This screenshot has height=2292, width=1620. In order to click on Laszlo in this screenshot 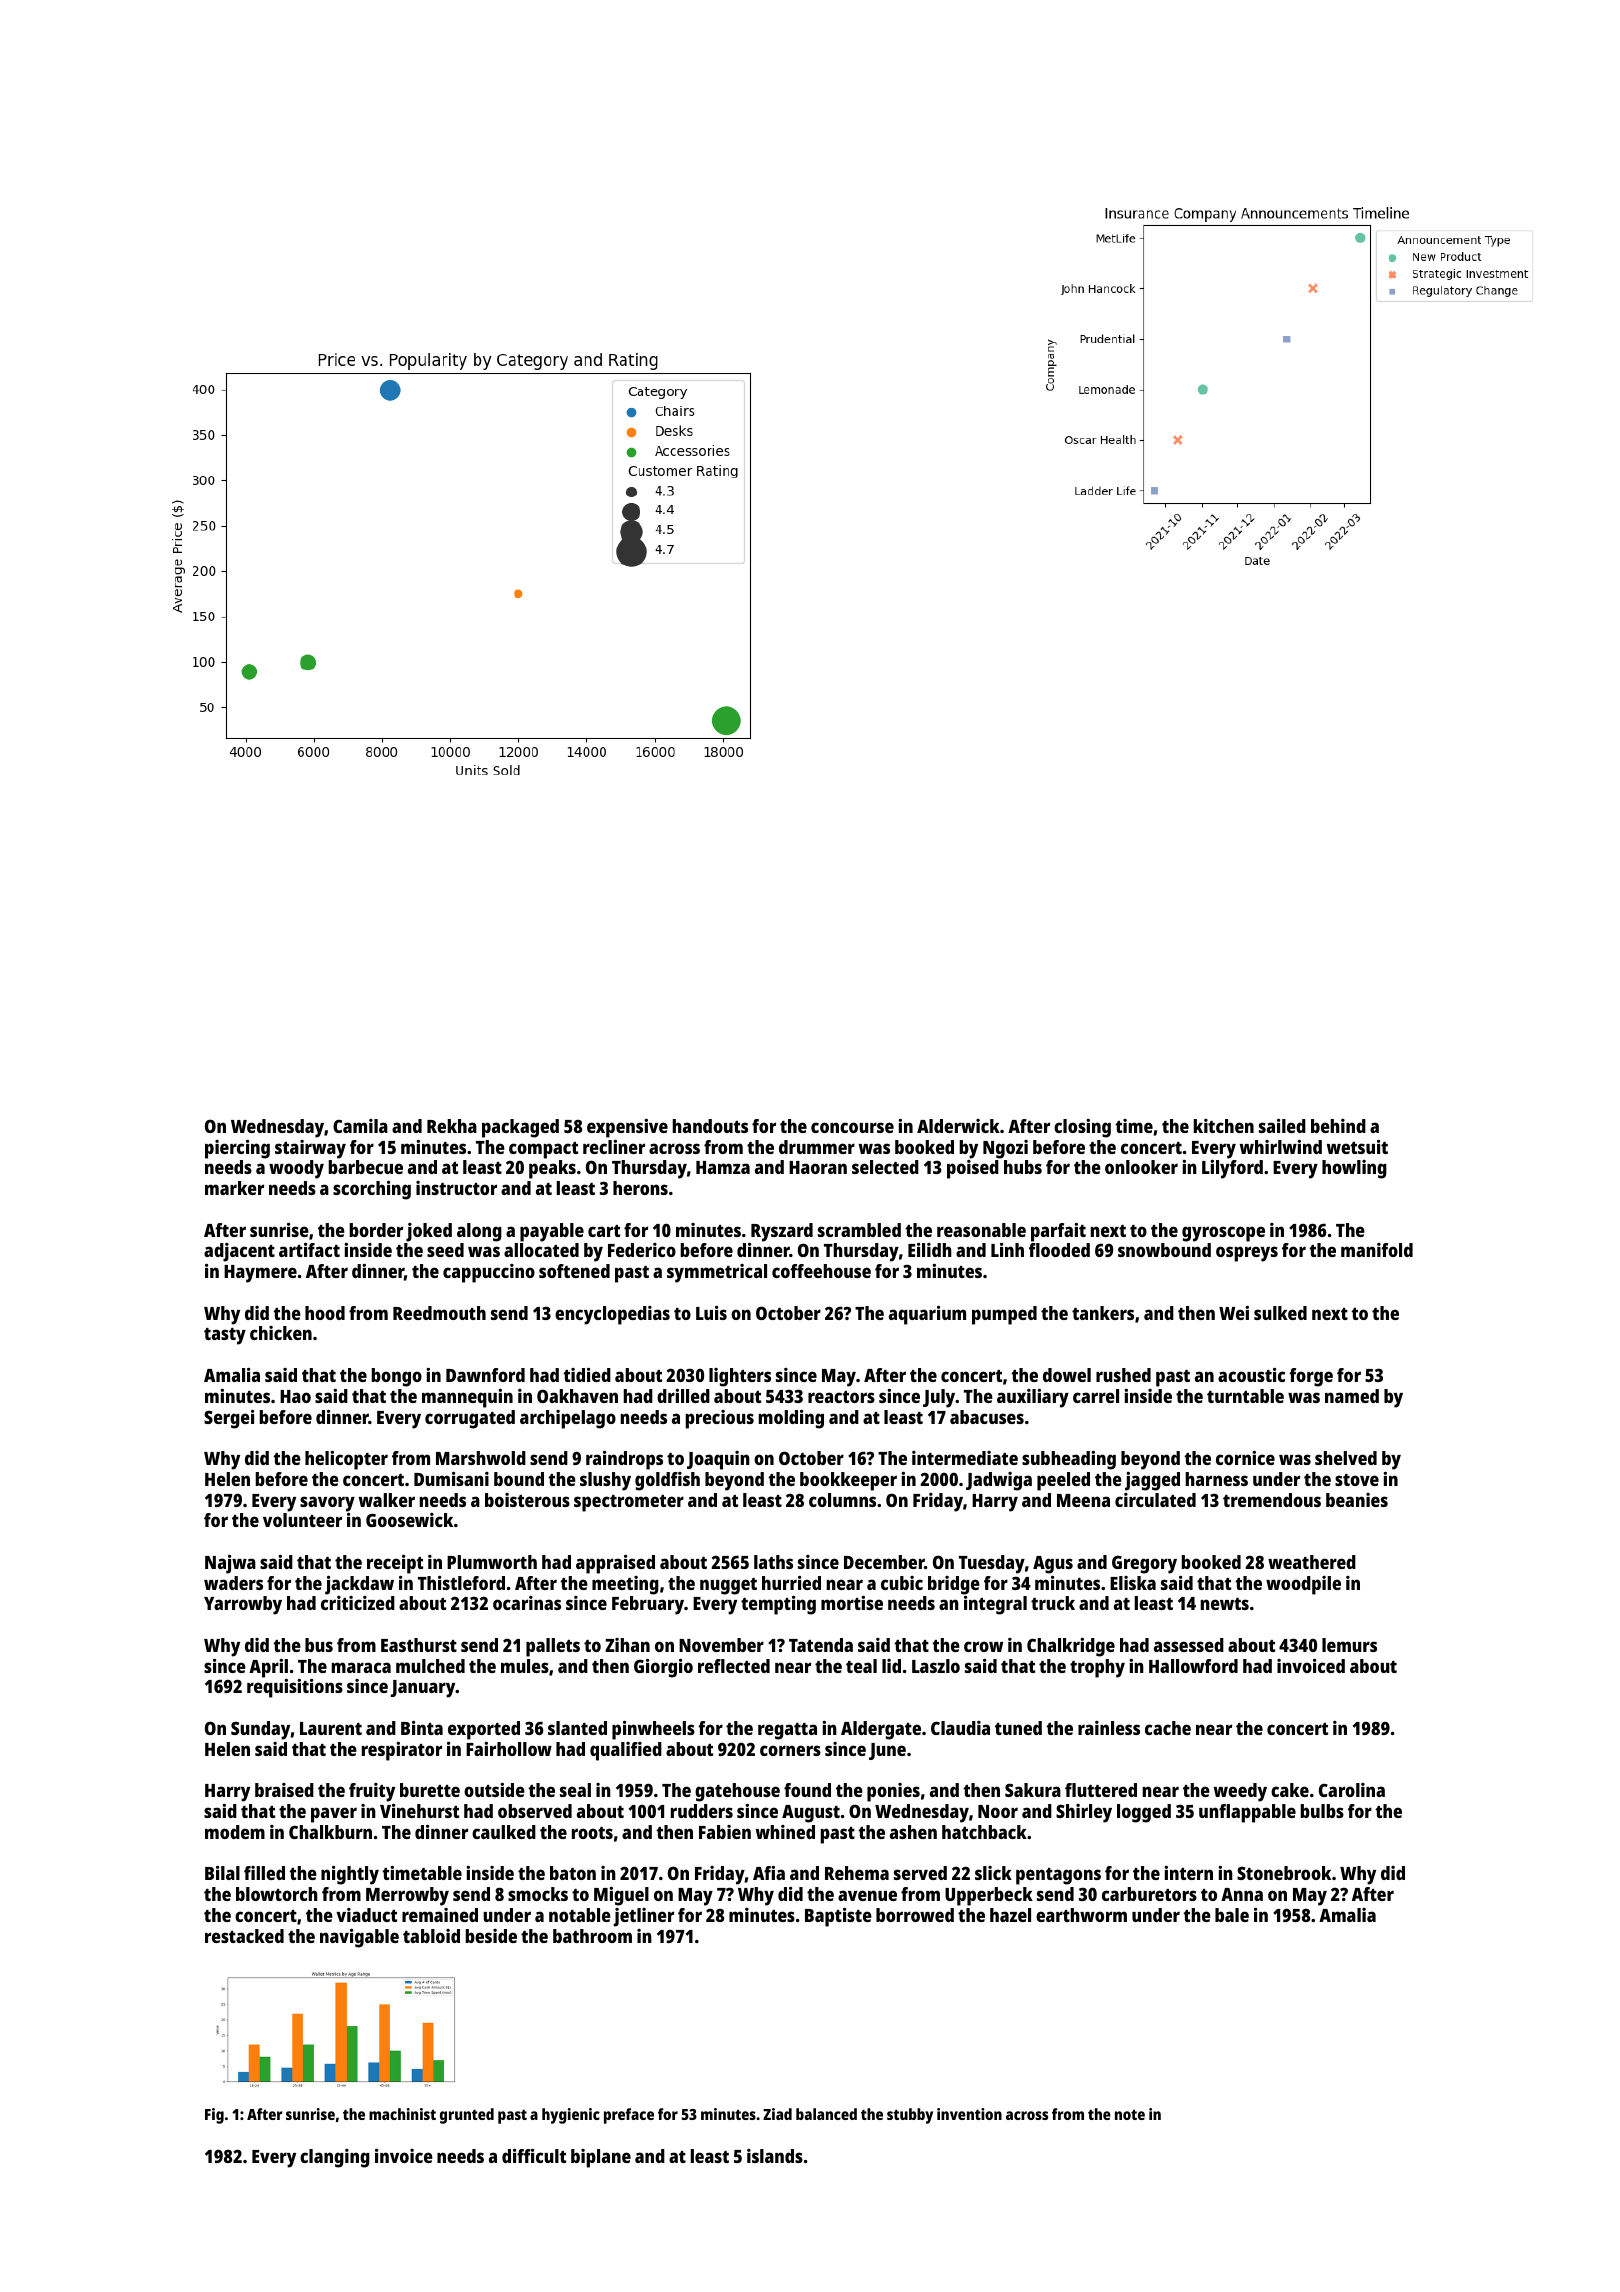, I will do `click(936, 1666)`.
